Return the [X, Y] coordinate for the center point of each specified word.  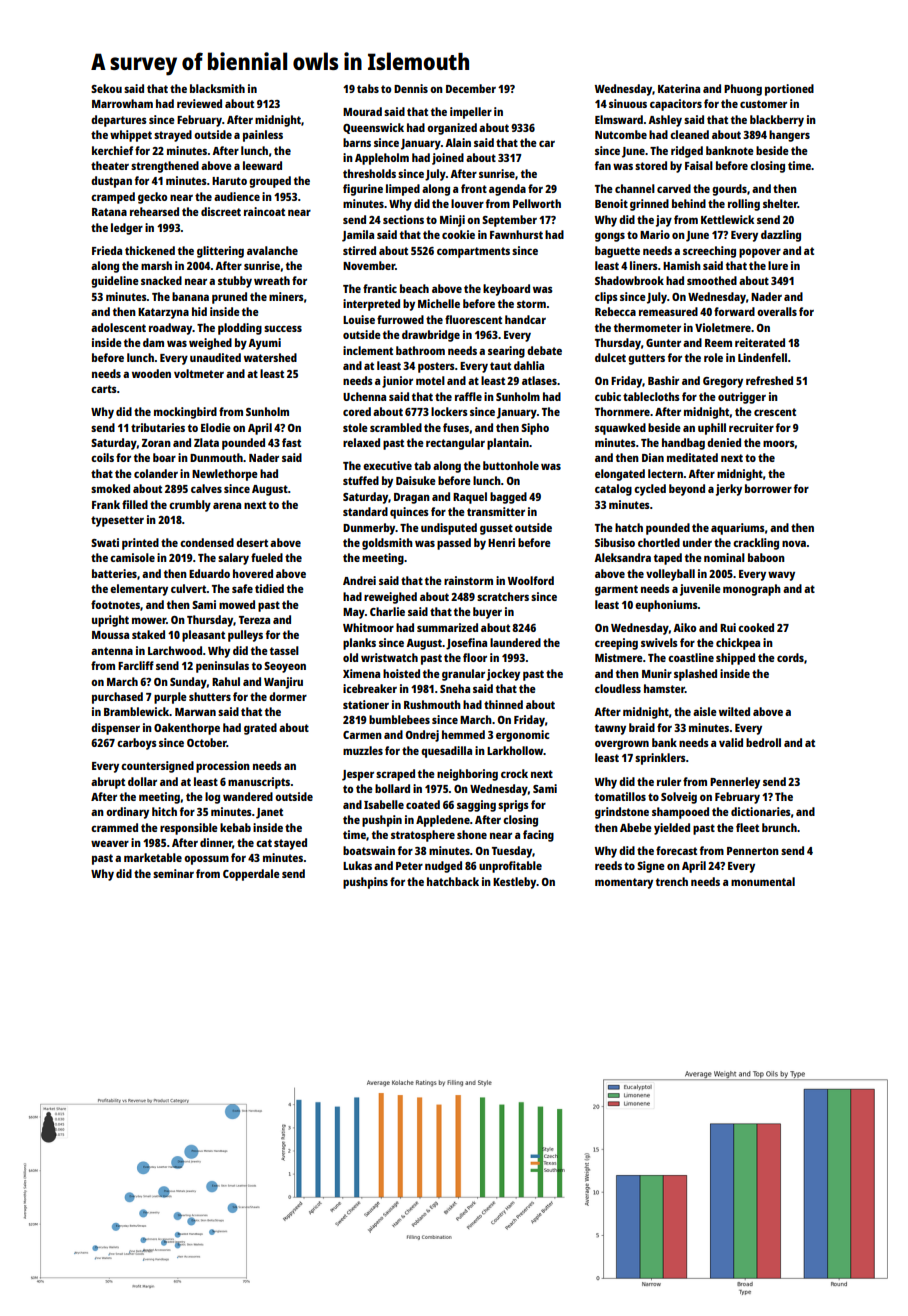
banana [190, 296]
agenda [507, 190]
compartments [473, 252]
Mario [655, 234]
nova [794, 543]
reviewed [199, 103]
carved [674, 188]
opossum [206, 860]
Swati [105, 542]
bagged [508, 498]
